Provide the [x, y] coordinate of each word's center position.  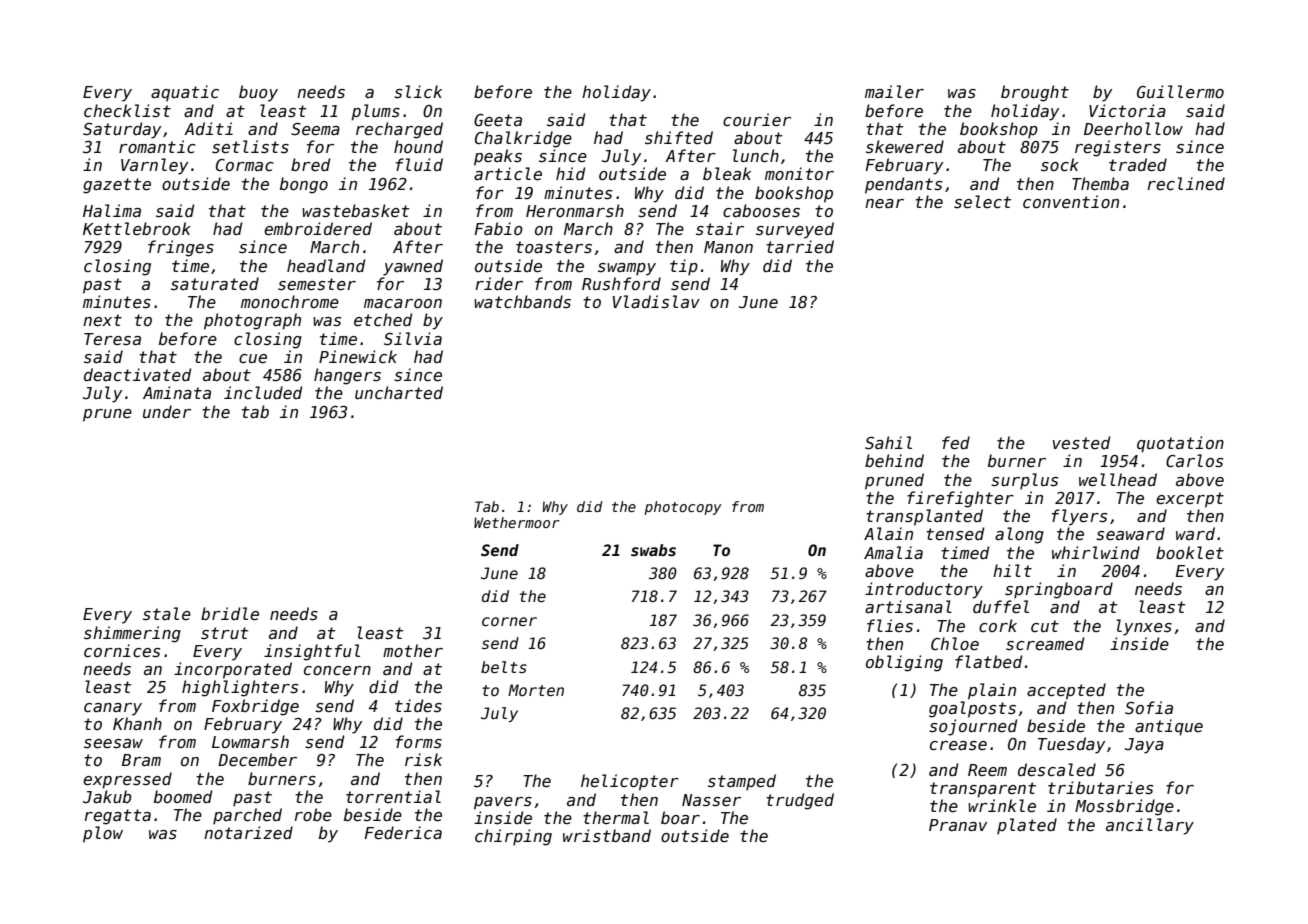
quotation [1180, 444]
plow [103, 834]
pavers [503, 803]
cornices [122, 651]
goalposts [972, 709]
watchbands [522, 301]
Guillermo [1180, 91]
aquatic [185, 93]
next [102, 320]
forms [419, 741]
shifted [679, 137]
